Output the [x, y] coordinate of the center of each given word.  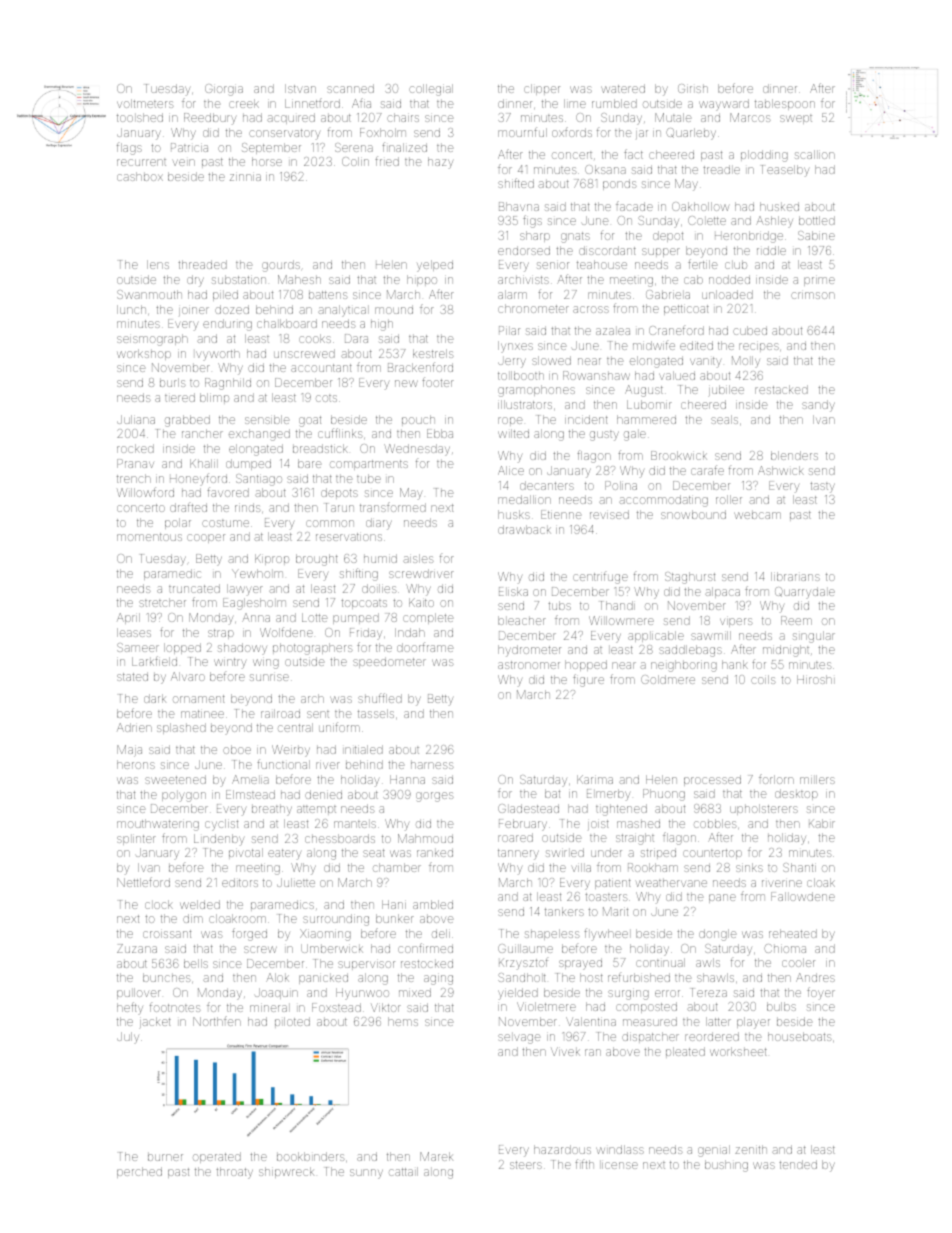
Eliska [513, 591]
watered [623, 88]
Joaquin [276, 993]
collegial [431, 90]
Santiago [259, 480]
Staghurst [690, 578]
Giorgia [224, 90]
